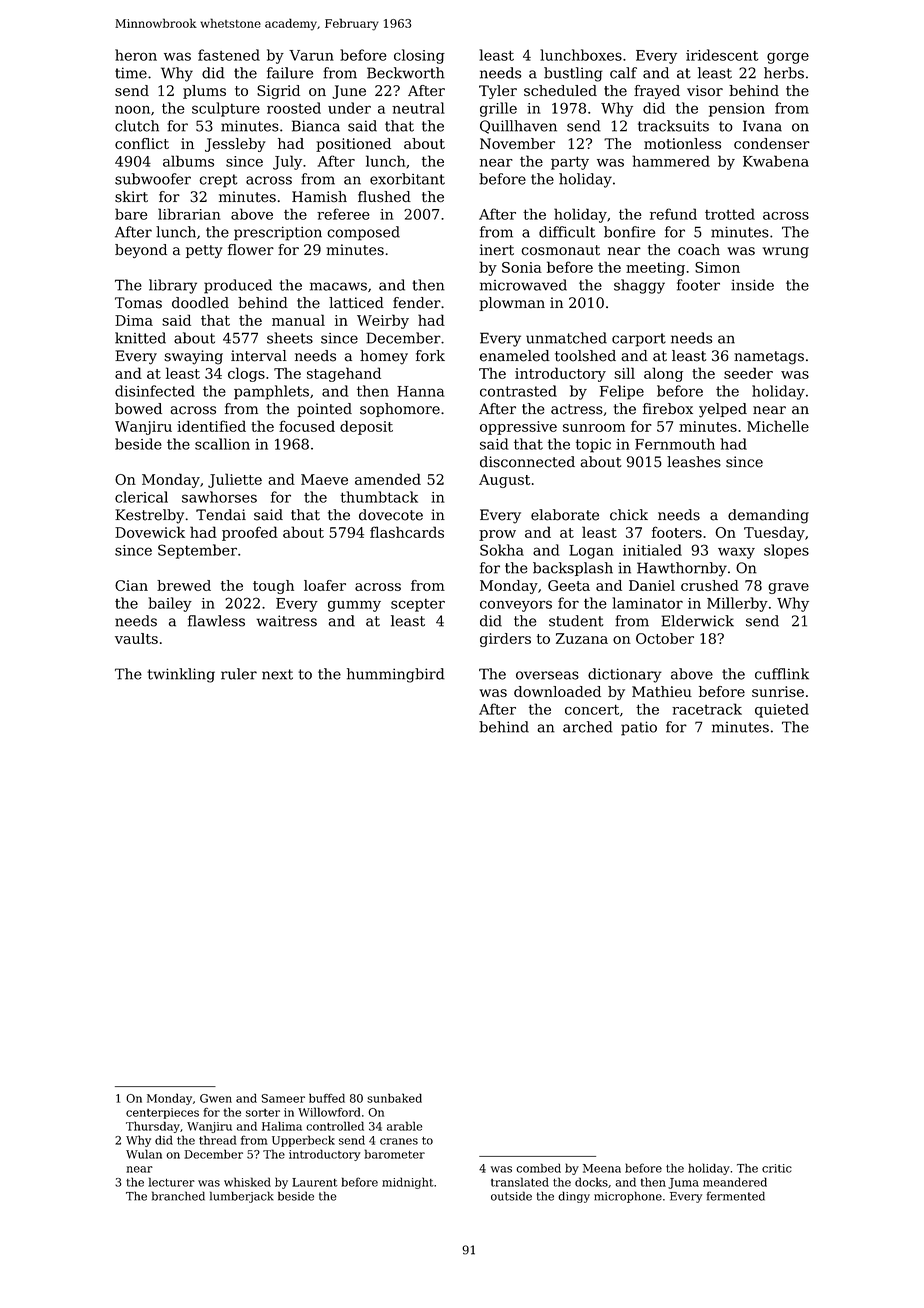 The width and height of the screenshot is (924, 1308). I want to click on produced, so click(238, 286).
